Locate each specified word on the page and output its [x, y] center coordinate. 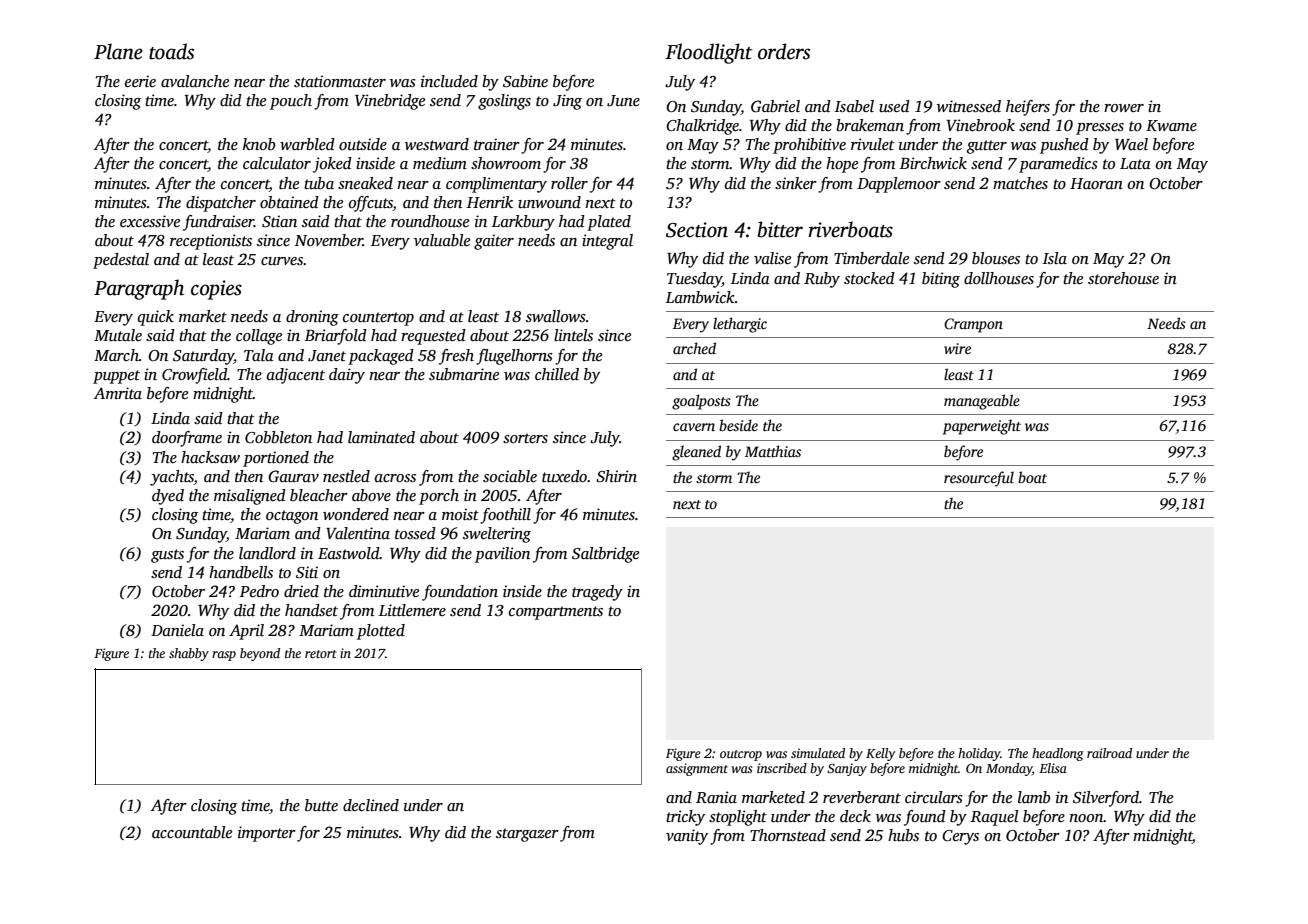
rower [1124, 108]
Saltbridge [605, 555]
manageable [982, 402]
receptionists [211, 242]
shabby [189, 654]
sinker [796, 183]
